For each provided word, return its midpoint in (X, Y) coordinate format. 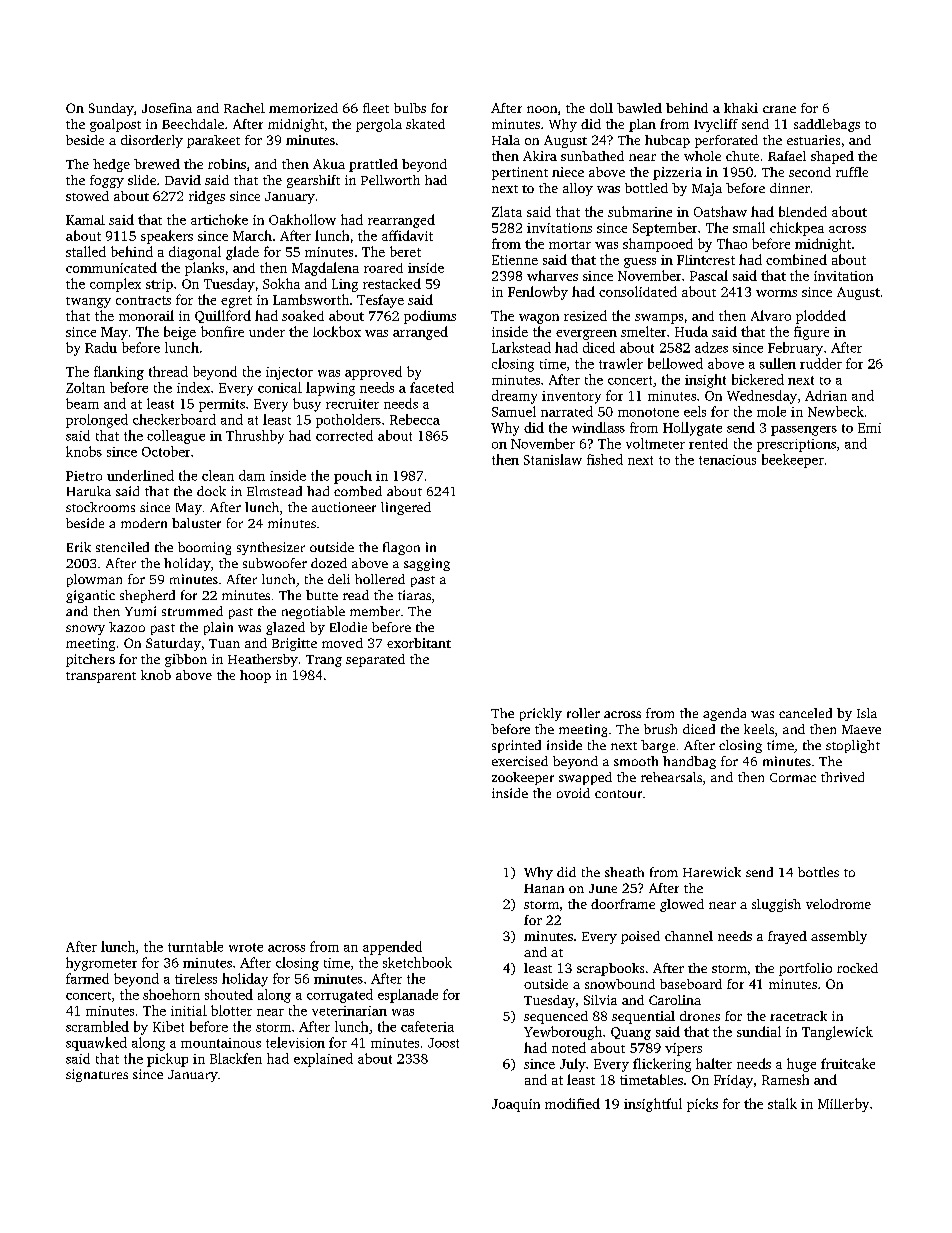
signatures (97, 1075)
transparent (101, 677)
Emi (869, 428)
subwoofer (275, 563)
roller (583, 713)
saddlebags (827, 125)
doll (601, 108)
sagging (427, 564)
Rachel (244, 108)
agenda (724, 714)
